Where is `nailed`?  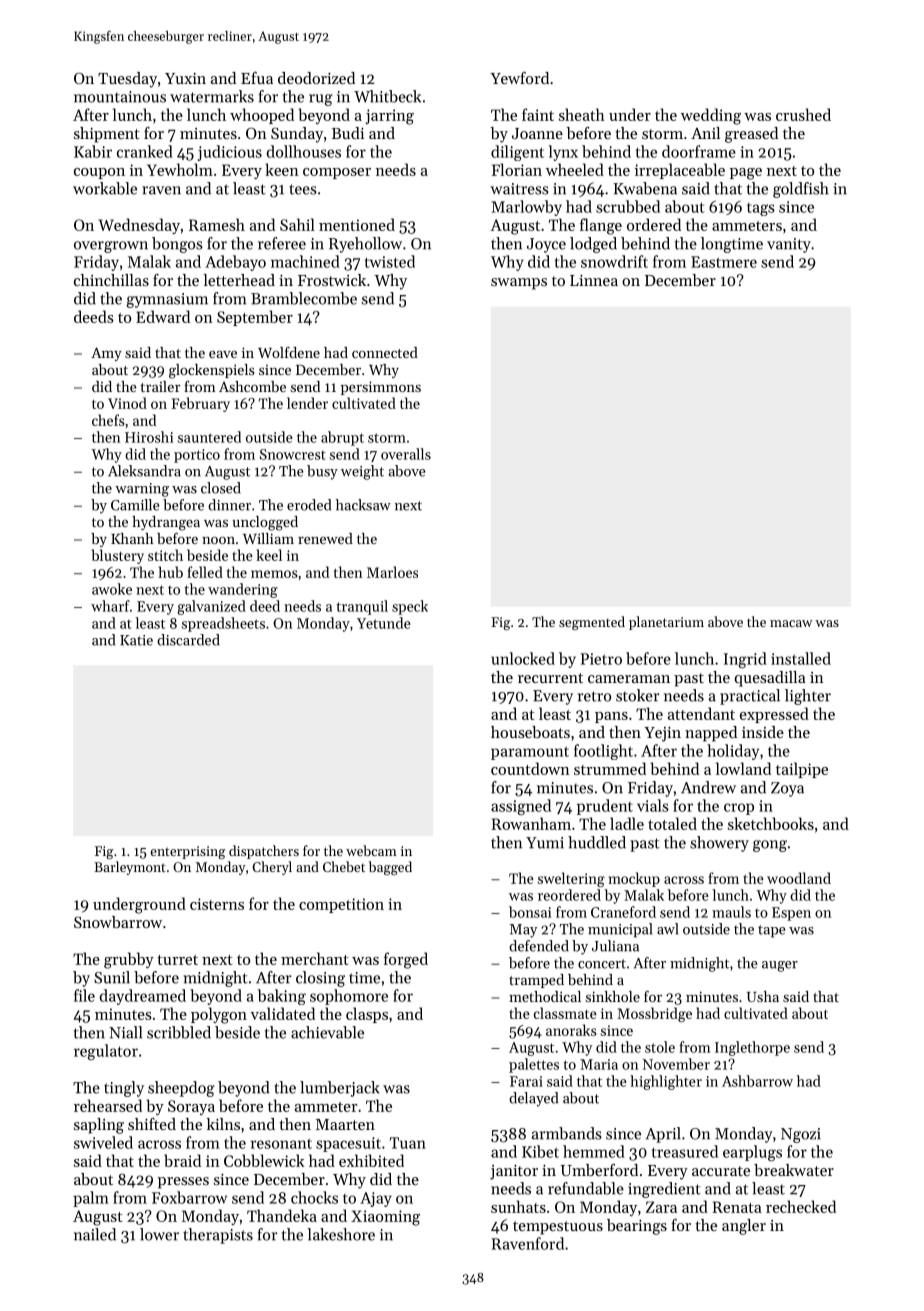 nailed is located at coordinates (95, 1234).
